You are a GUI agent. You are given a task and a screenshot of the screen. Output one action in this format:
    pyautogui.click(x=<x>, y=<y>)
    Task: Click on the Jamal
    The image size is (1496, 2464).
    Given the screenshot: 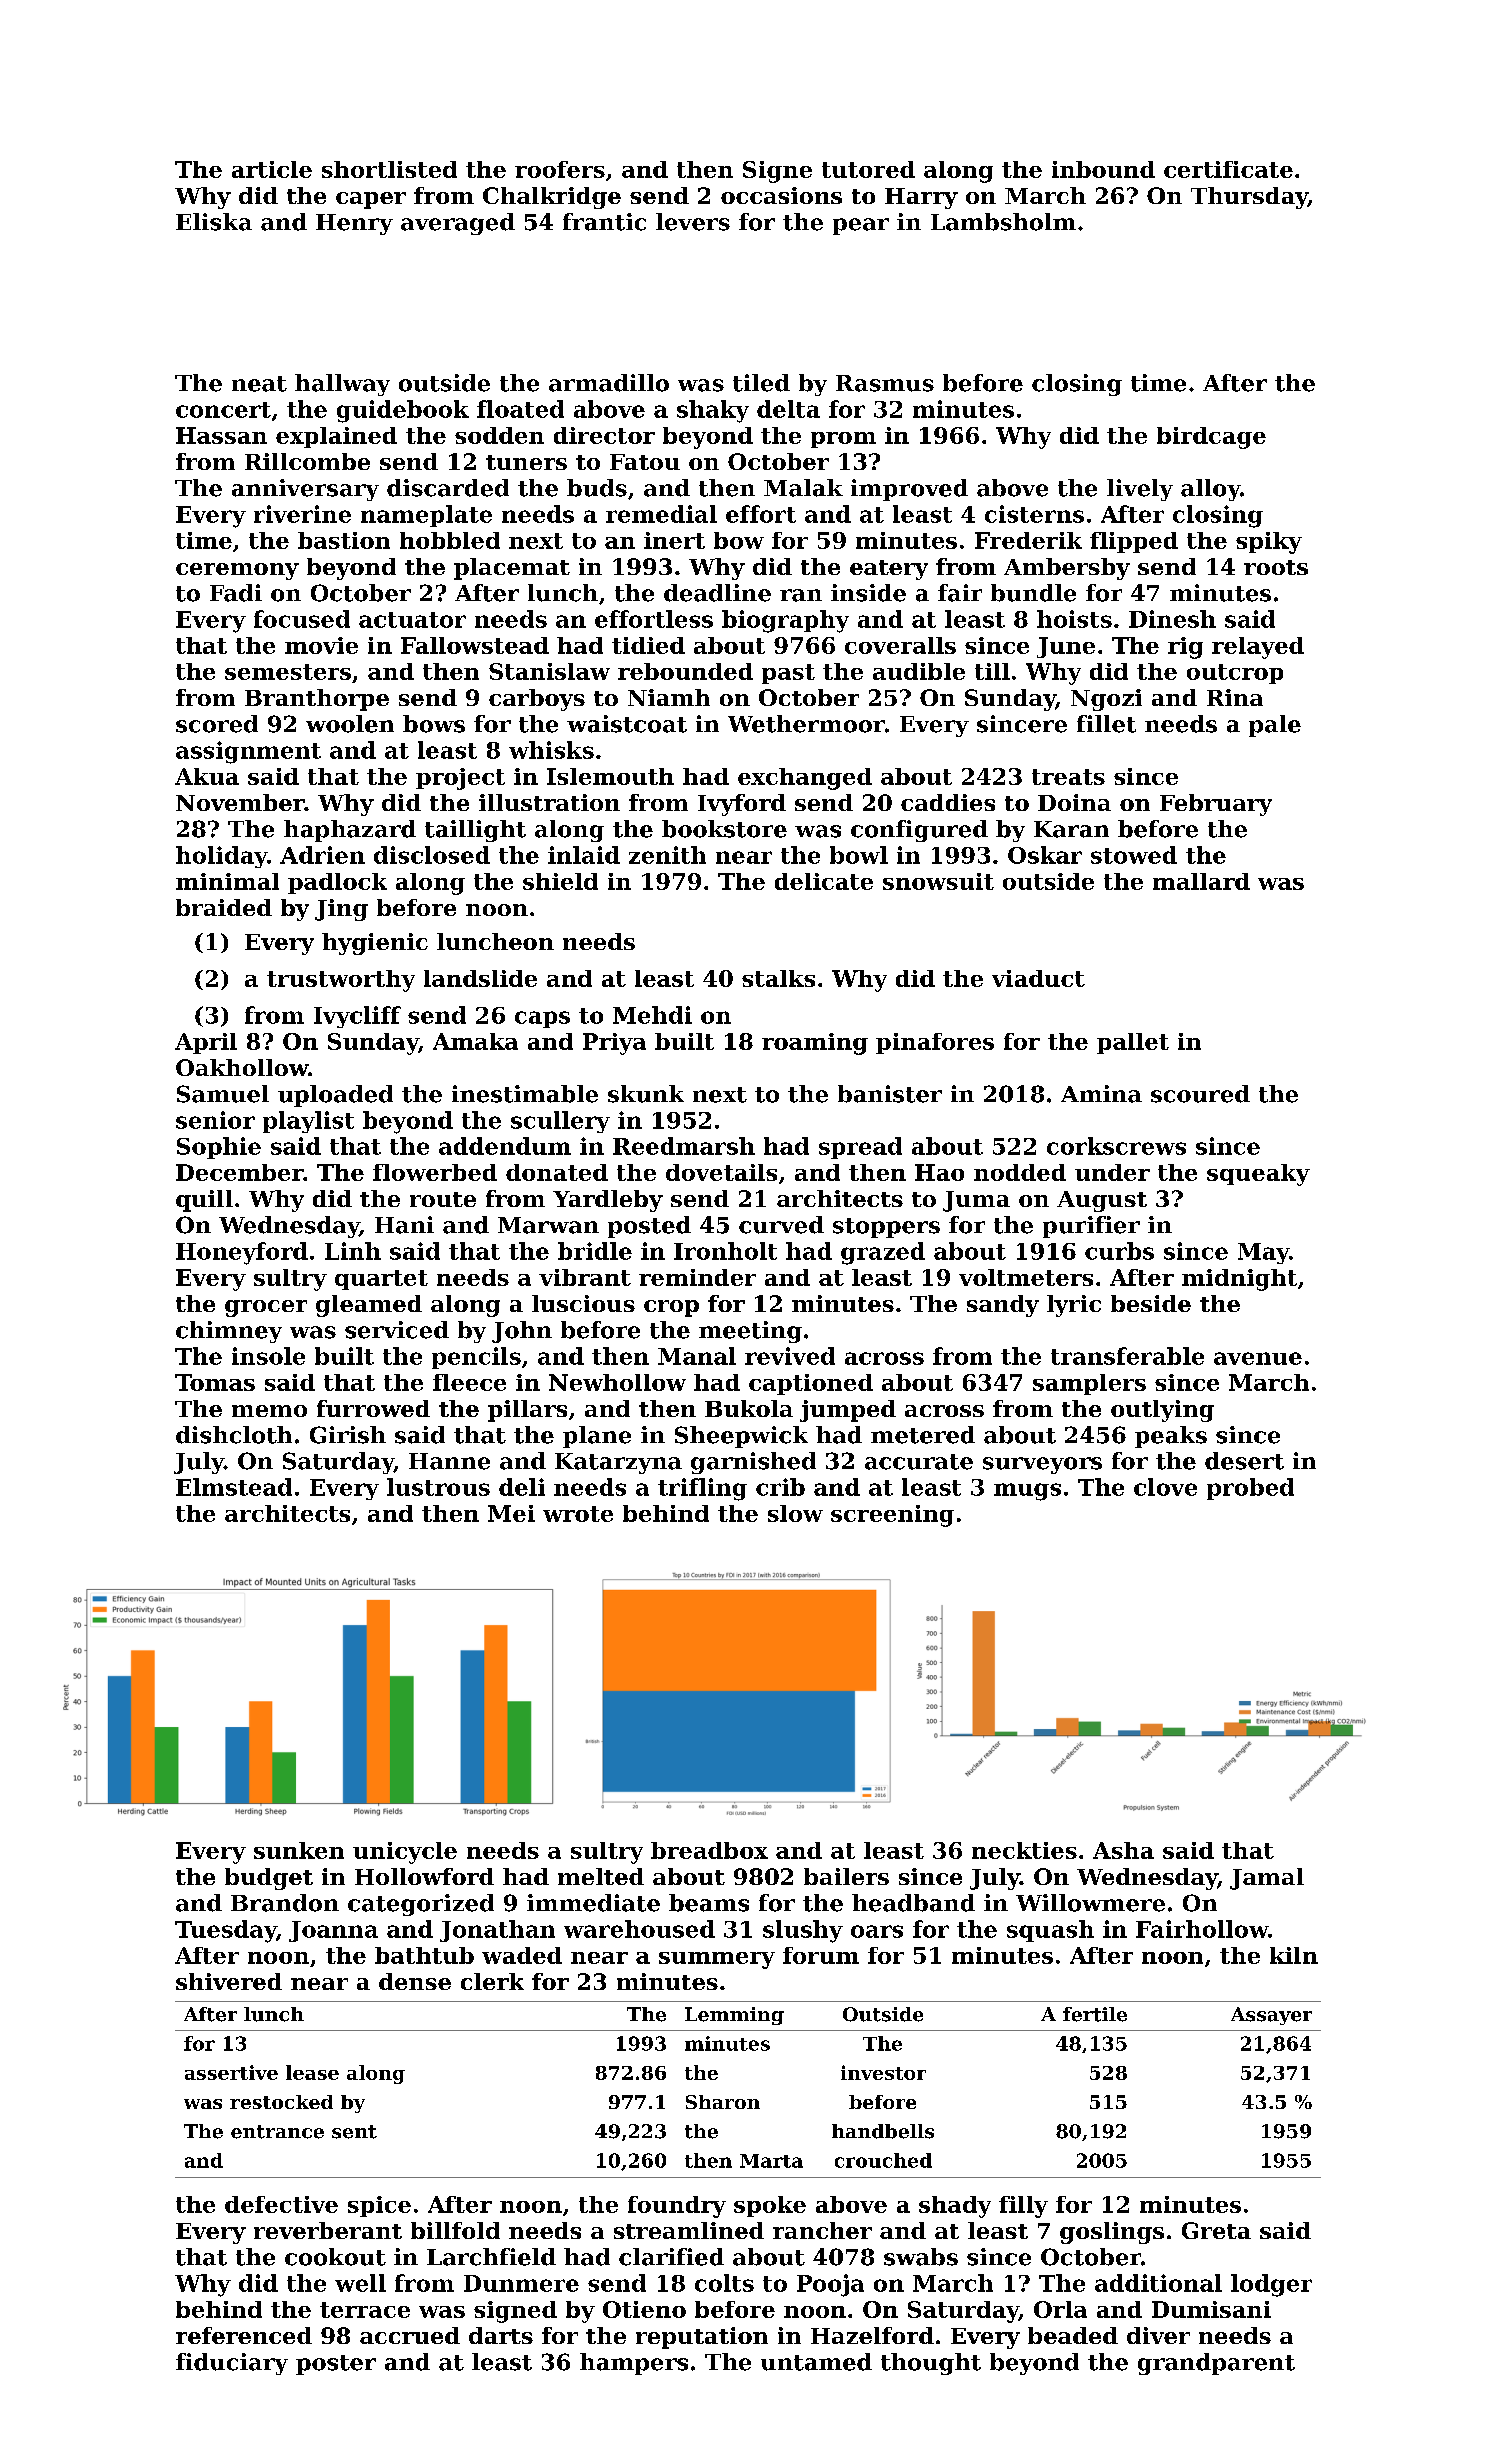 What is the action you would take?
    pyautogui.click(x=1267, y=1879)
